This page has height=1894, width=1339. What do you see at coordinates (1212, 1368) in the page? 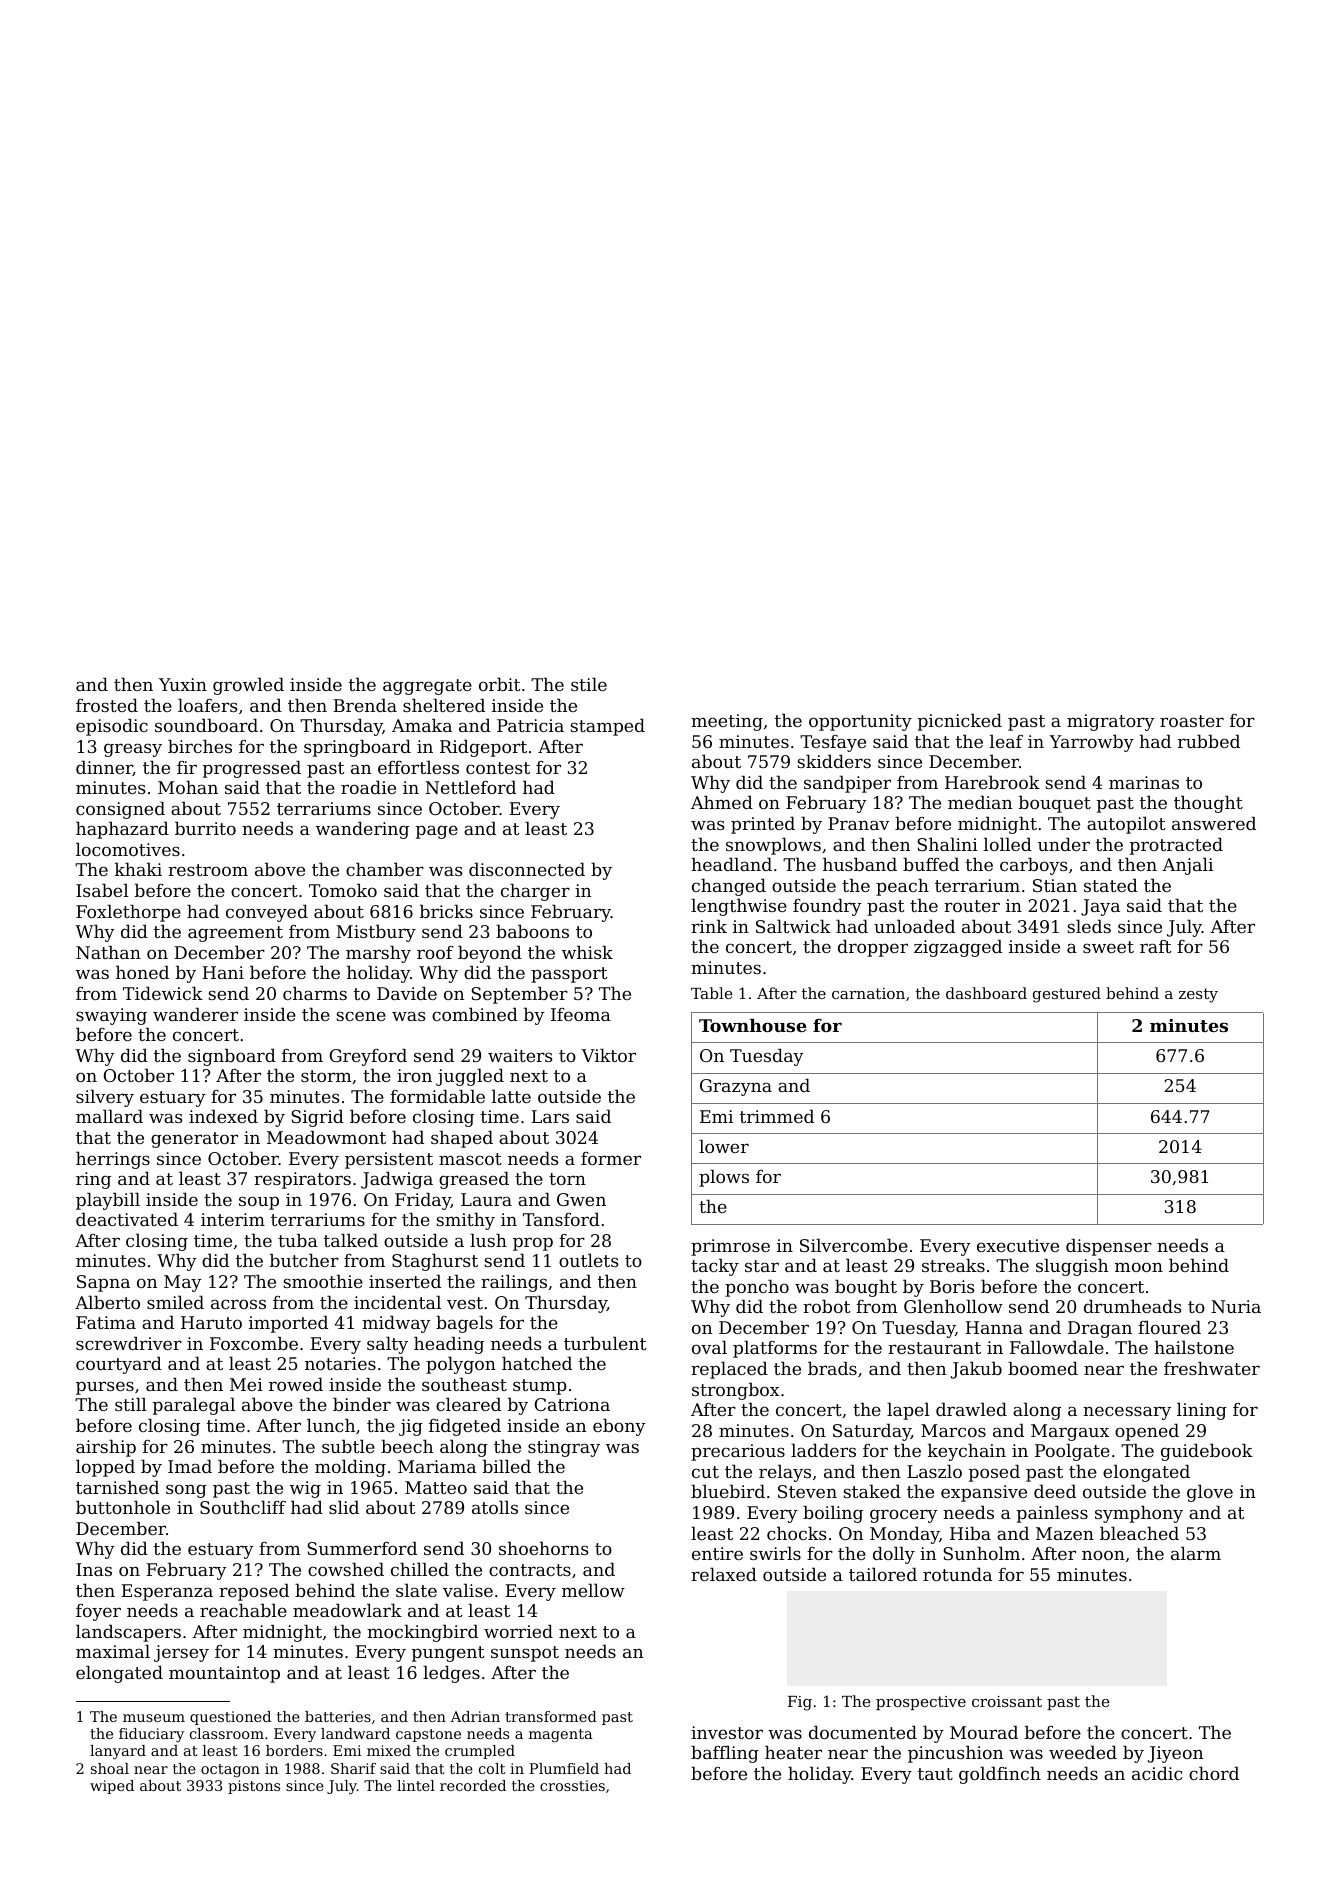
I see `freshwater` at bounding box center [1212, 1368].
